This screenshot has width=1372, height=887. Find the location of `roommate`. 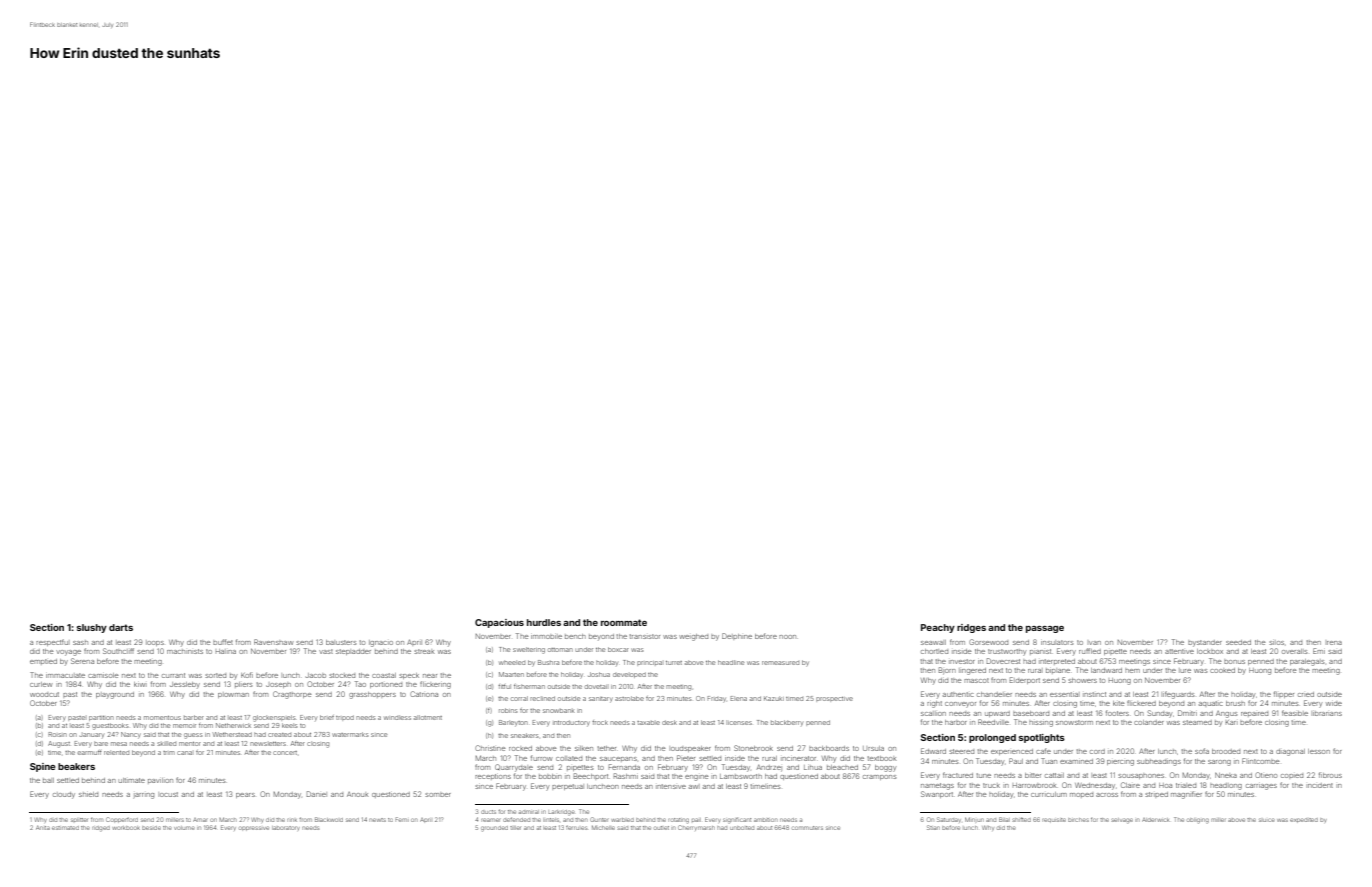

roommate is located at coordinates (624, 622).
